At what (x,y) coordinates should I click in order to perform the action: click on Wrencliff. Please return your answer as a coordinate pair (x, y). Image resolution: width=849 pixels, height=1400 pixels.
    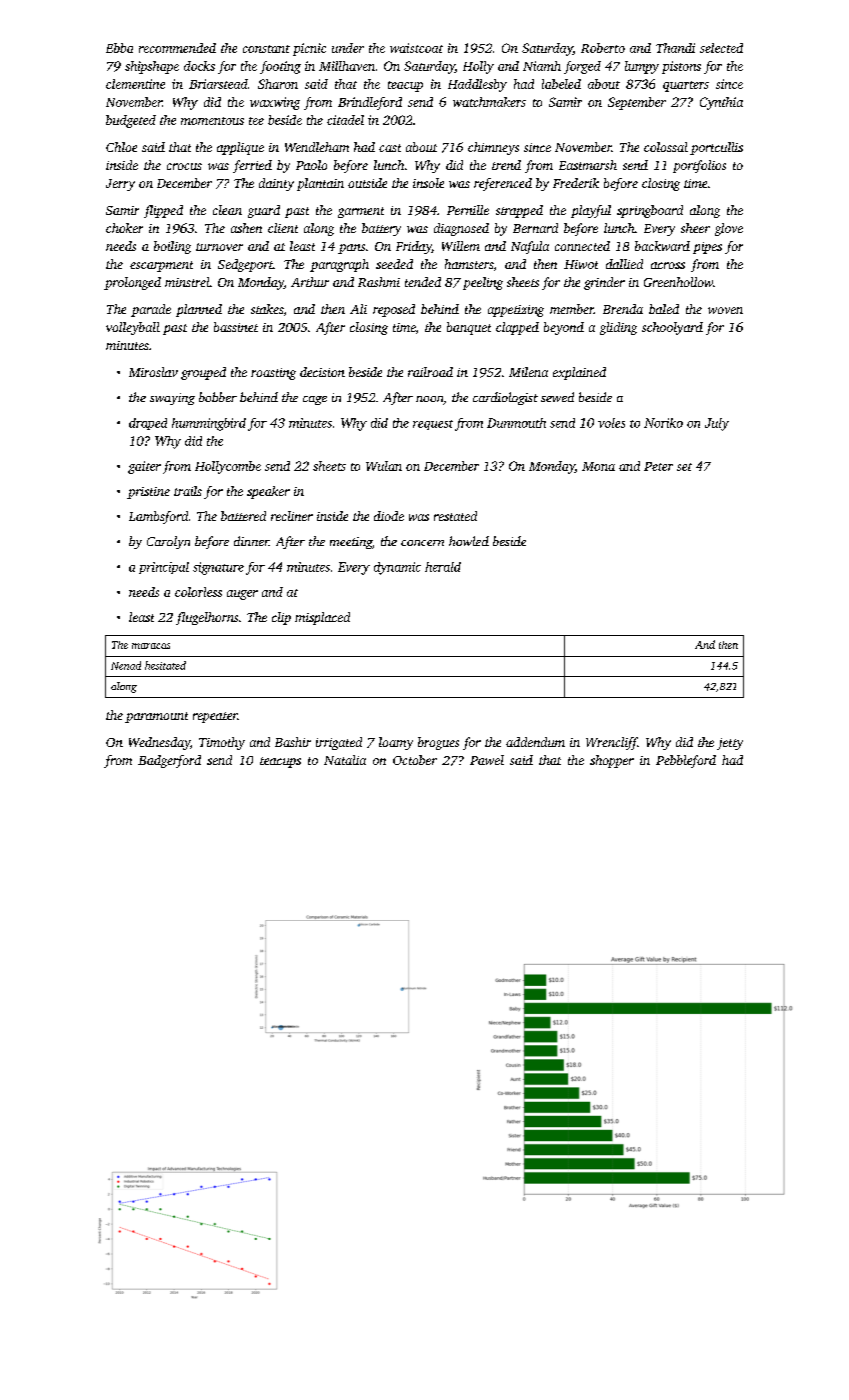
    Looking at the image, I should click on (612, 743).
